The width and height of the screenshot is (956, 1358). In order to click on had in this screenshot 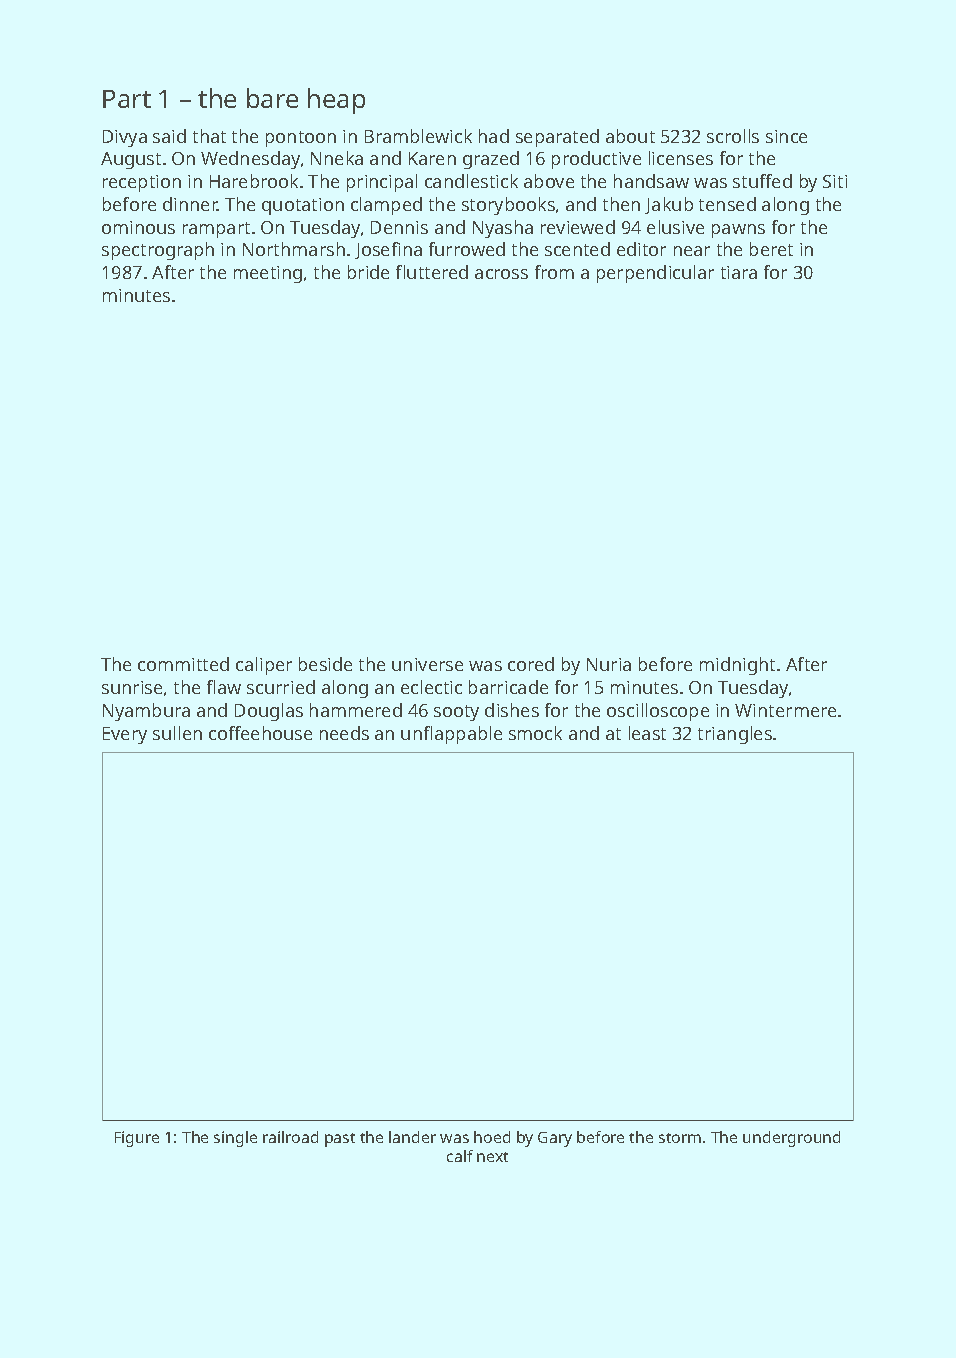, I will do `click(494, 136)`.
